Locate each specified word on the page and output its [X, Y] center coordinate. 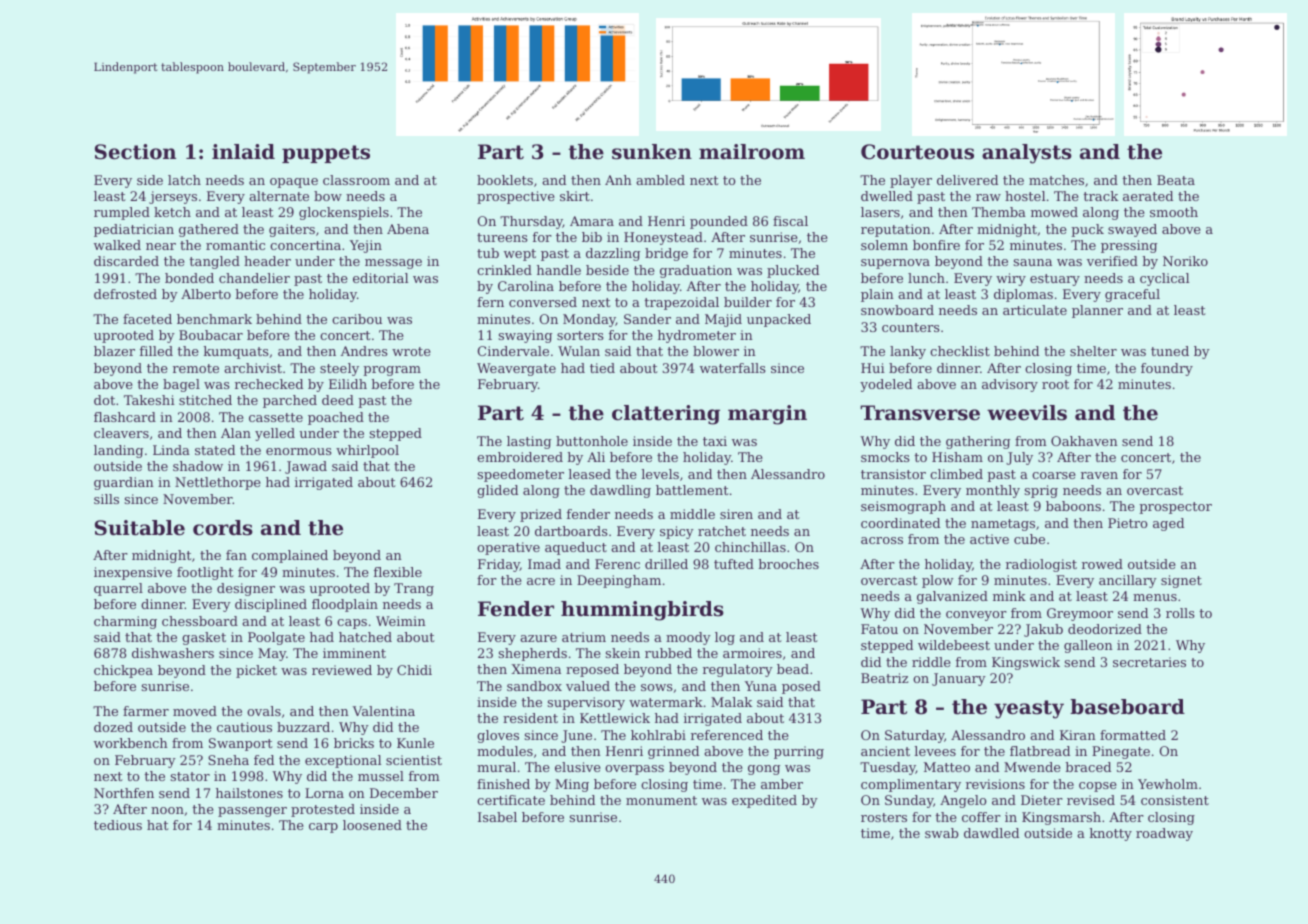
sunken [652, 152]
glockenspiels [344, 213]
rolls [1180, 613]
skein [622, 653]
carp [323, 828]
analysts [1027, 154]
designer [246, 589]
